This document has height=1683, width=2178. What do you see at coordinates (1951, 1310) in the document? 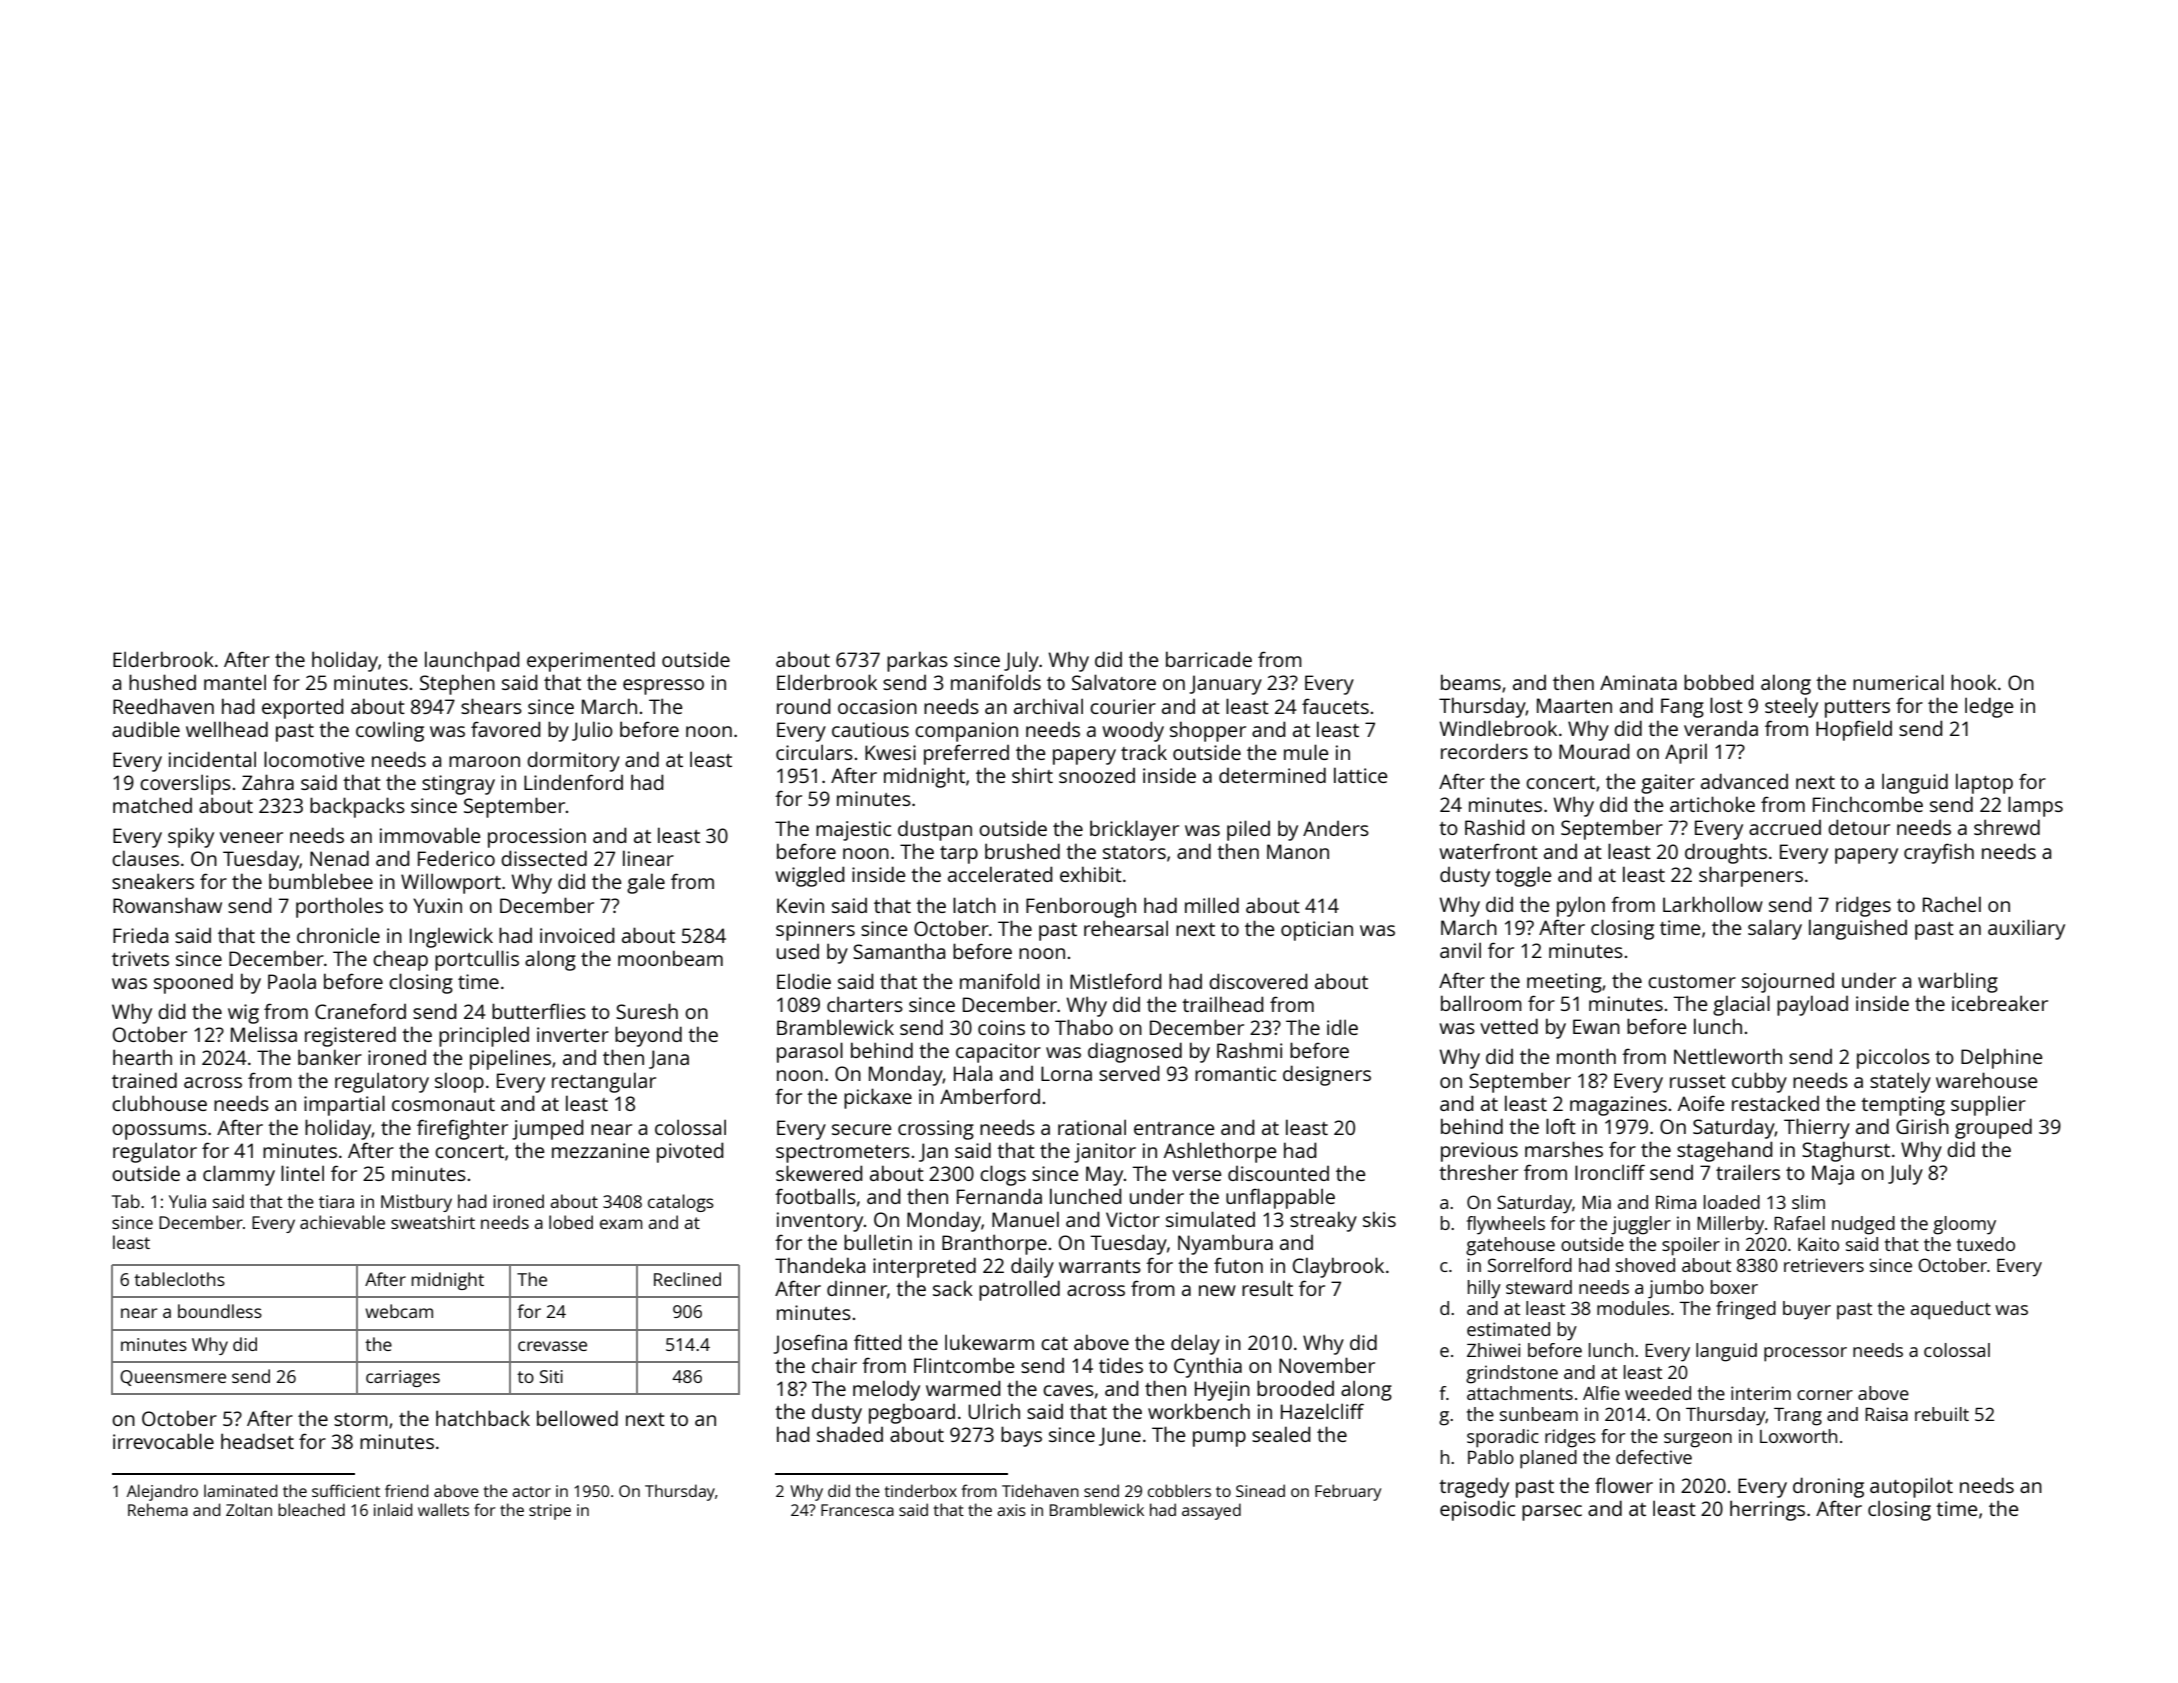
I see `aqueduct` at bounding box center [1951, 1310].
